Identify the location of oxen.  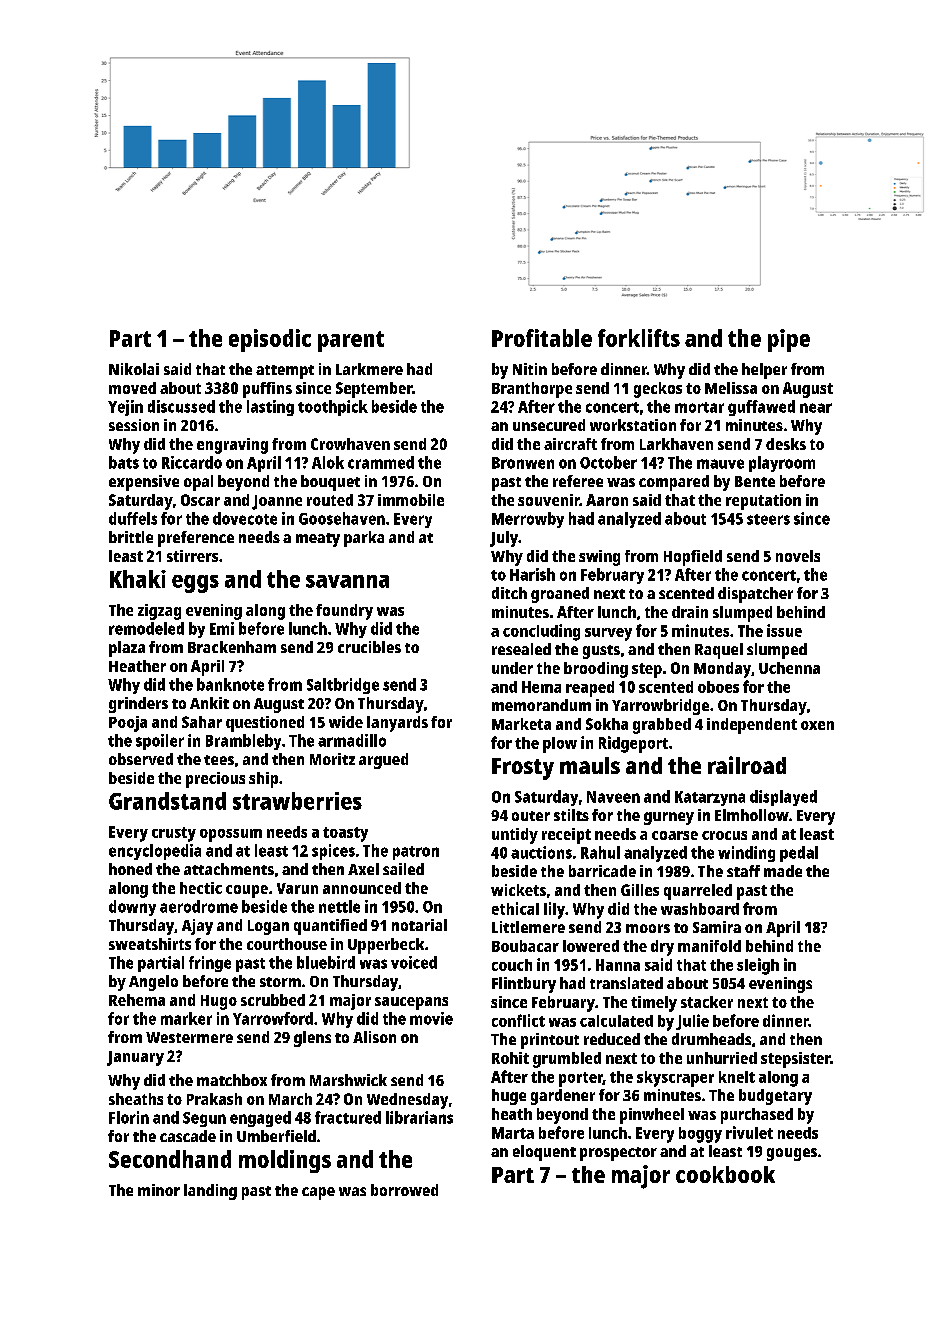
(817, 725).
